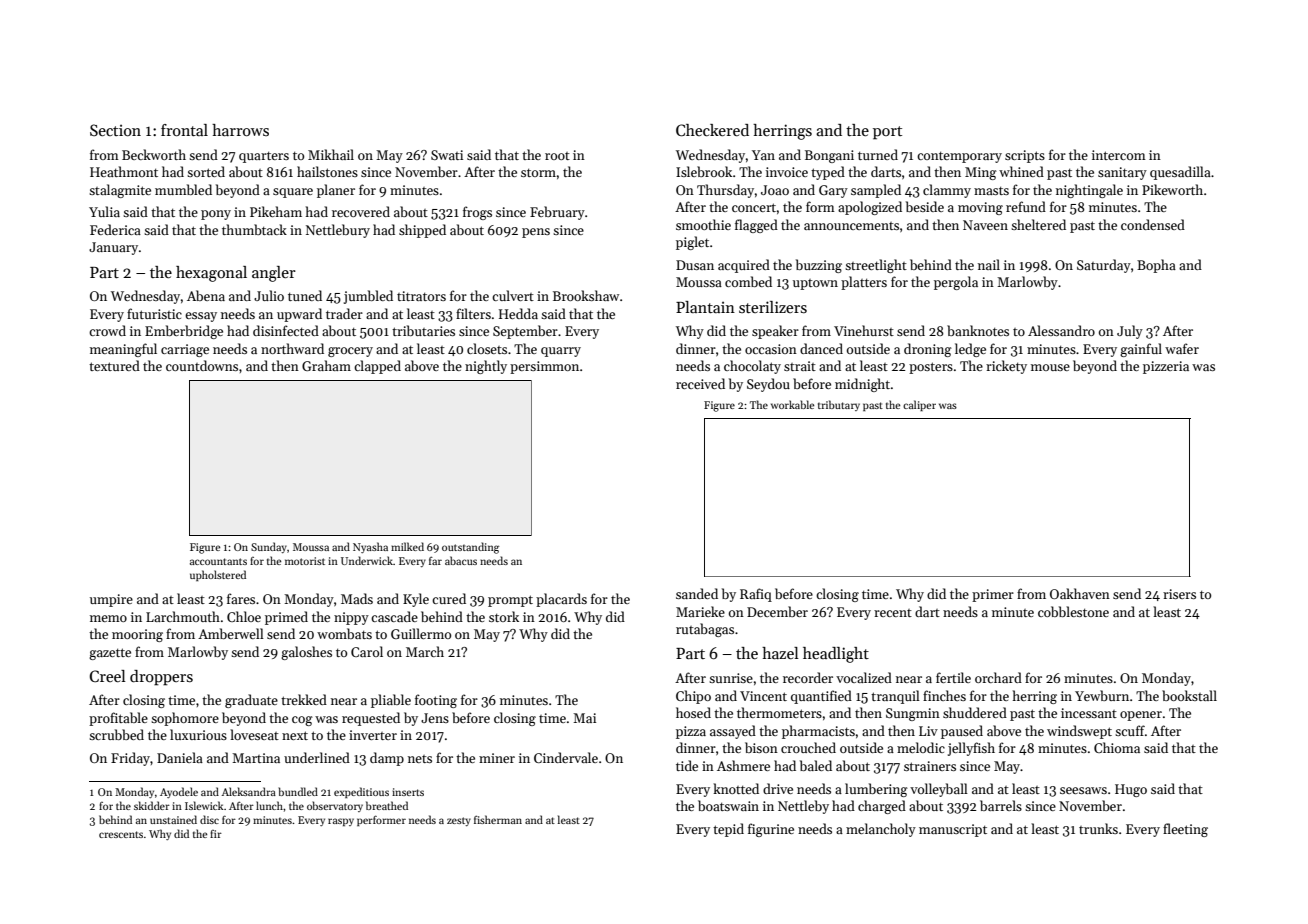 The image size is (1308, 924). What do you see at coordinates (919, 405) in the screenshot?
I see `caliper` at bounding box center [919, 405].
